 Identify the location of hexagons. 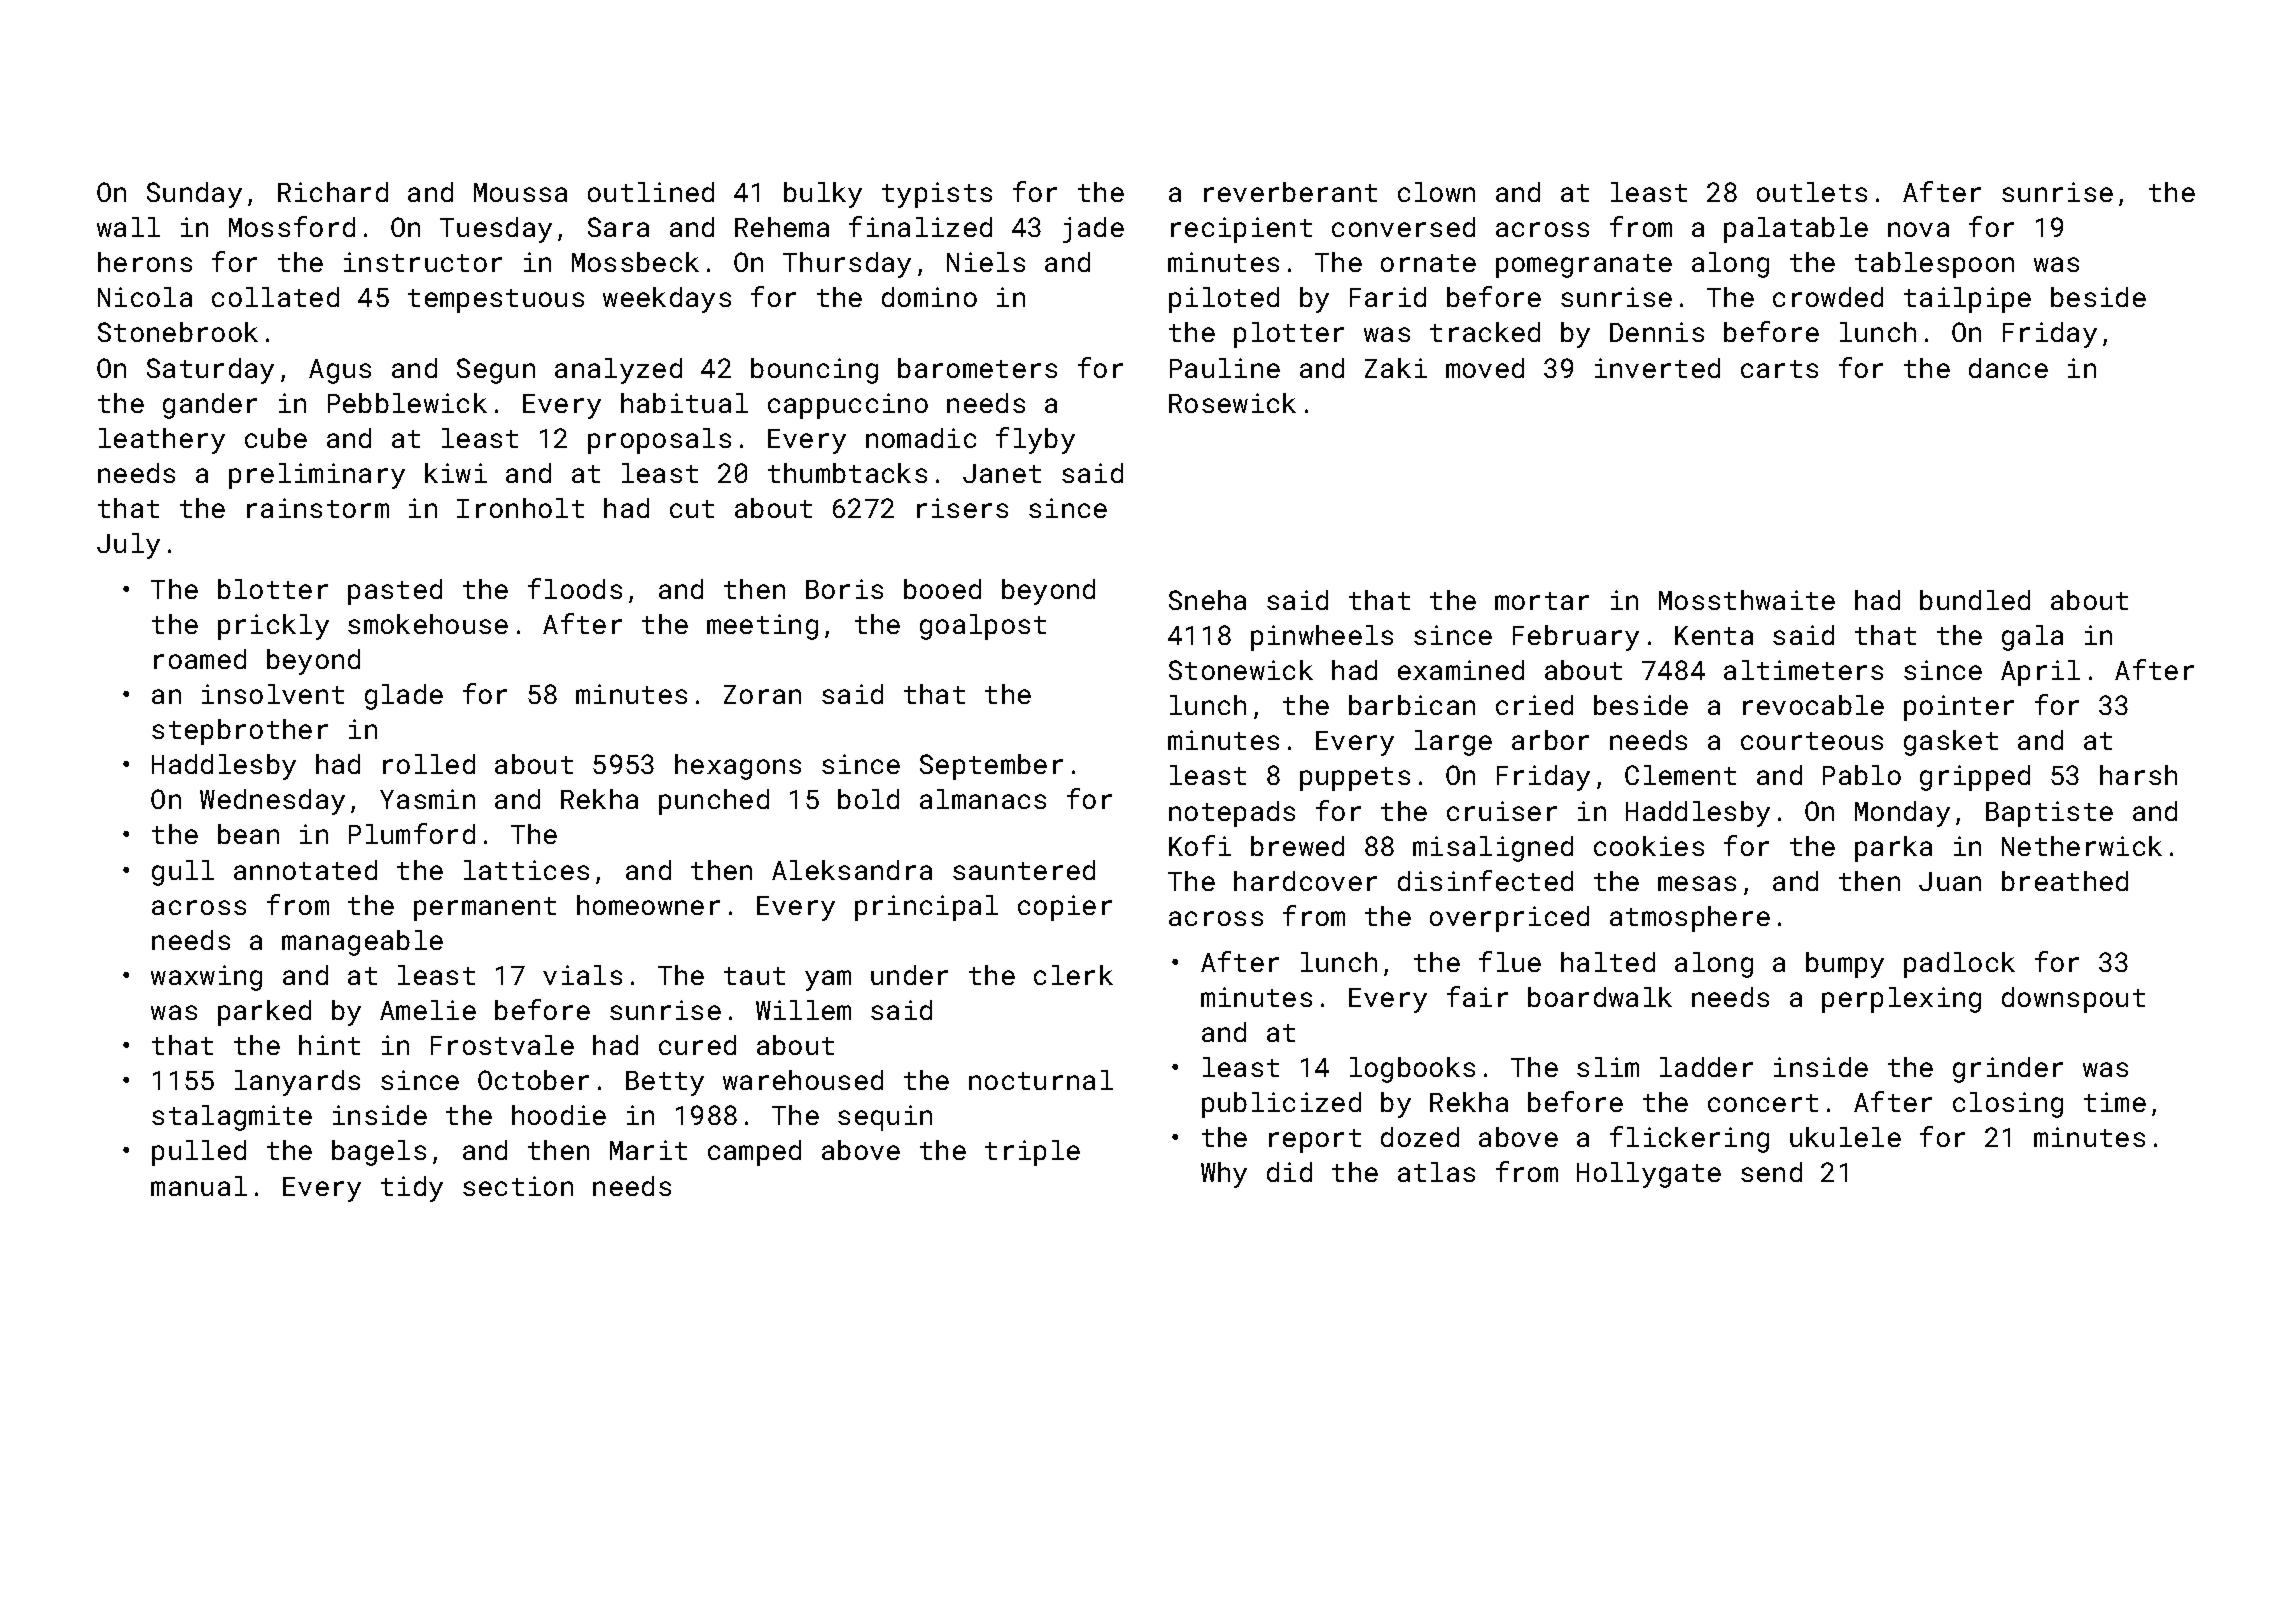
(738, 767).
